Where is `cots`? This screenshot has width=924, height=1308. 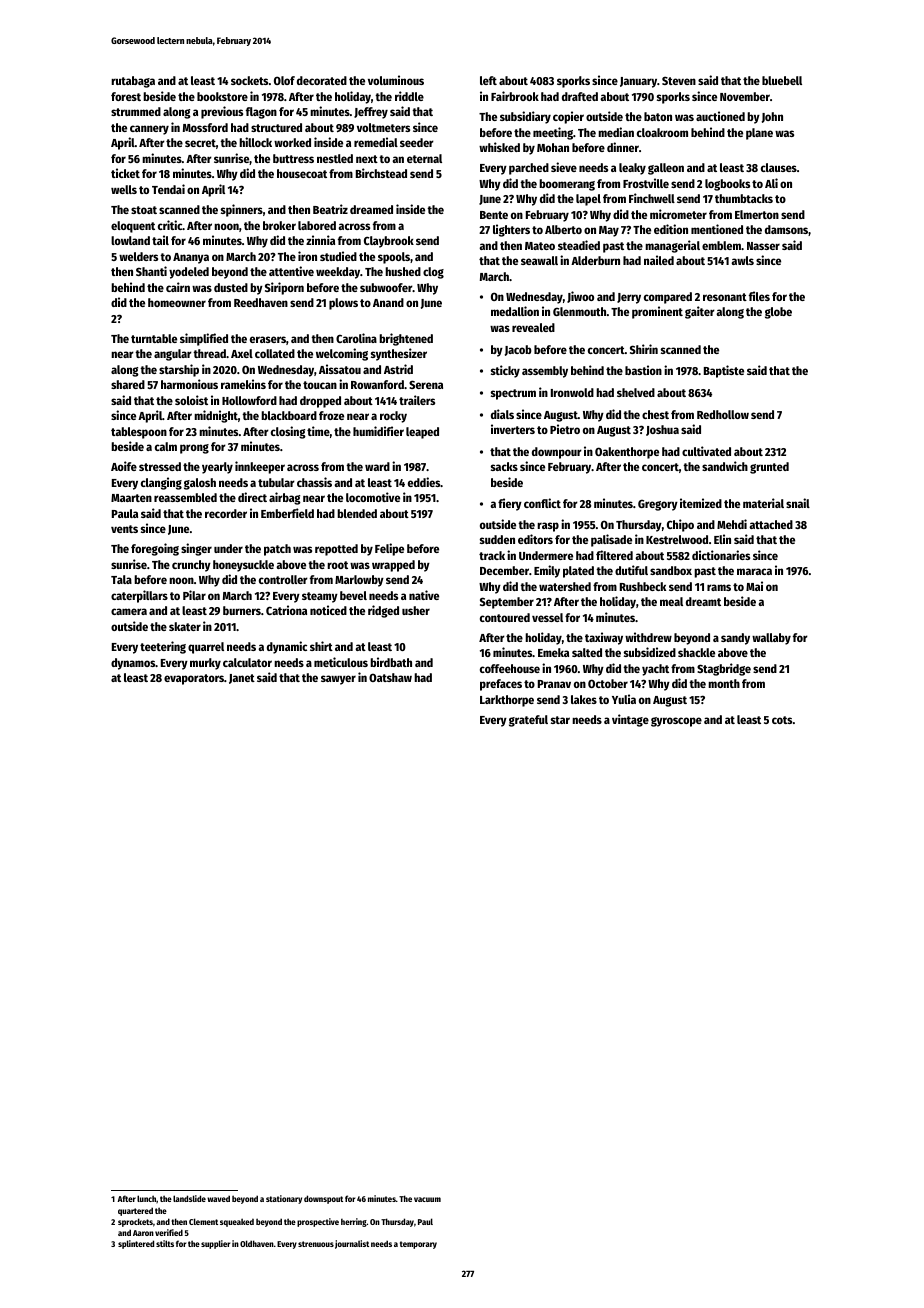
cots is located at coordinates (782, 720).
